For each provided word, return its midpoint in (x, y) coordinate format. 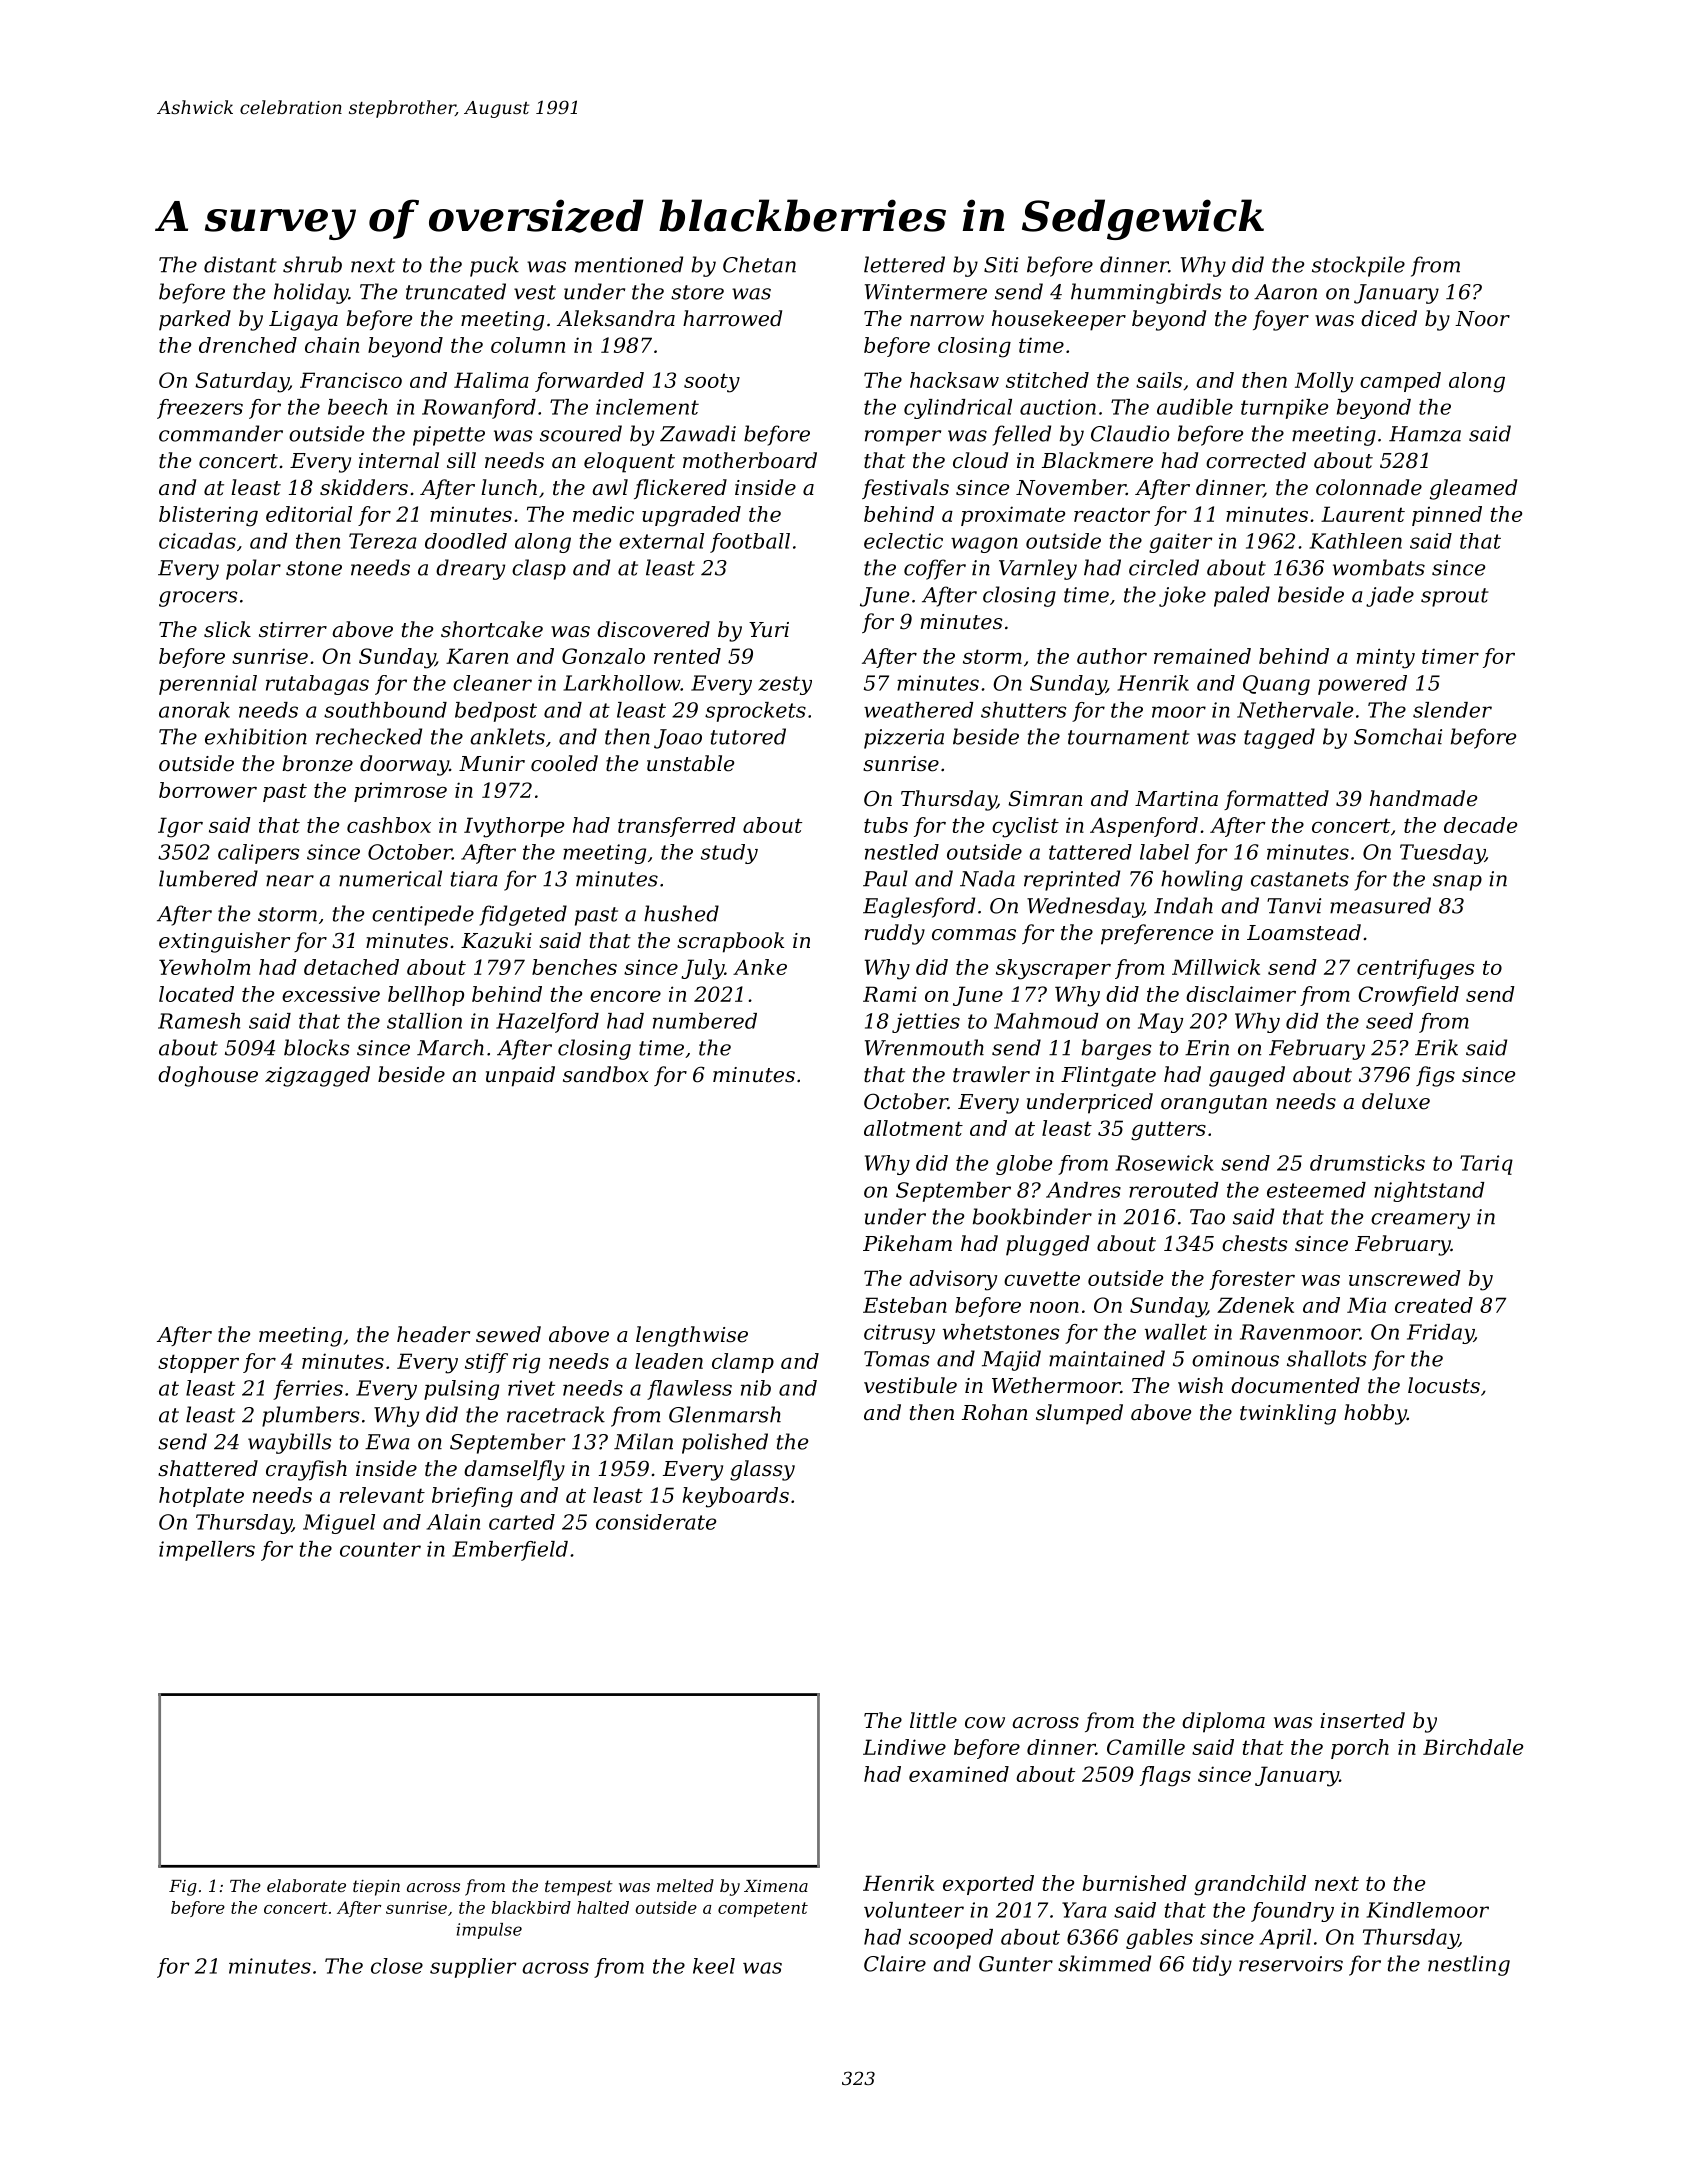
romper (903, 438)
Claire (895, 1963)
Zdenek (1255, 1305)
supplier (473, 1968)
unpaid (520, 1076)
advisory (953, 1280)
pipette (449, 436)
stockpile (1358, 266)
